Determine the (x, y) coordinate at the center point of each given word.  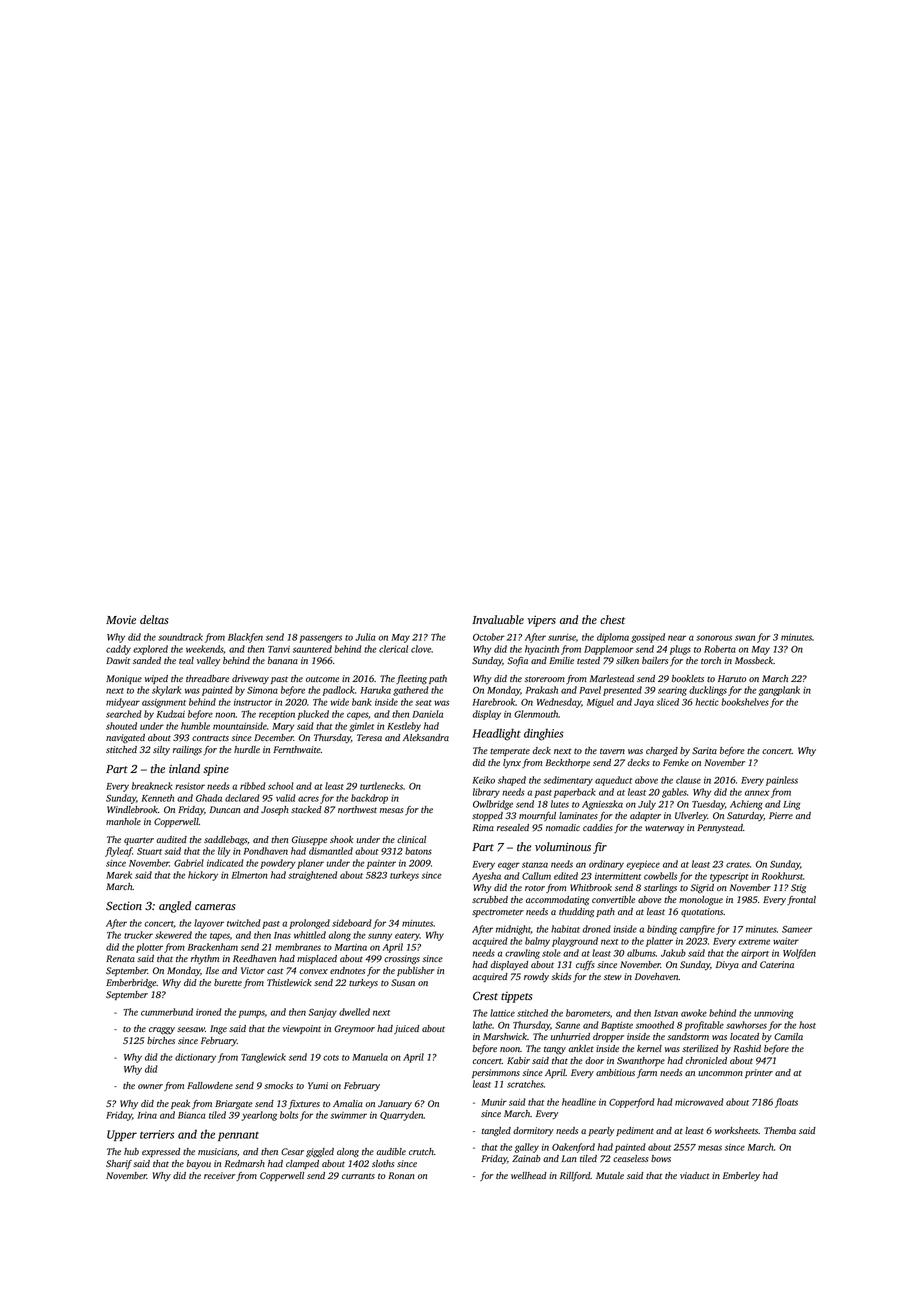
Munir (494, 1102)
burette (228, 982)
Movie (121, 619)
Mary (283, 727)
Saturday (745, 816)
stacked (306, 809)
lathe (482, 1025)
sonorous (714, 638)
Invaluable (498, 619)
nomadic (563, 827)
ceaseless (630, 1158)
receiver (219, 1175)
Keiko (483, 780)
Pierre (781, 815)
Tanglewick (263, 1058)
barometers (588, 1013)
